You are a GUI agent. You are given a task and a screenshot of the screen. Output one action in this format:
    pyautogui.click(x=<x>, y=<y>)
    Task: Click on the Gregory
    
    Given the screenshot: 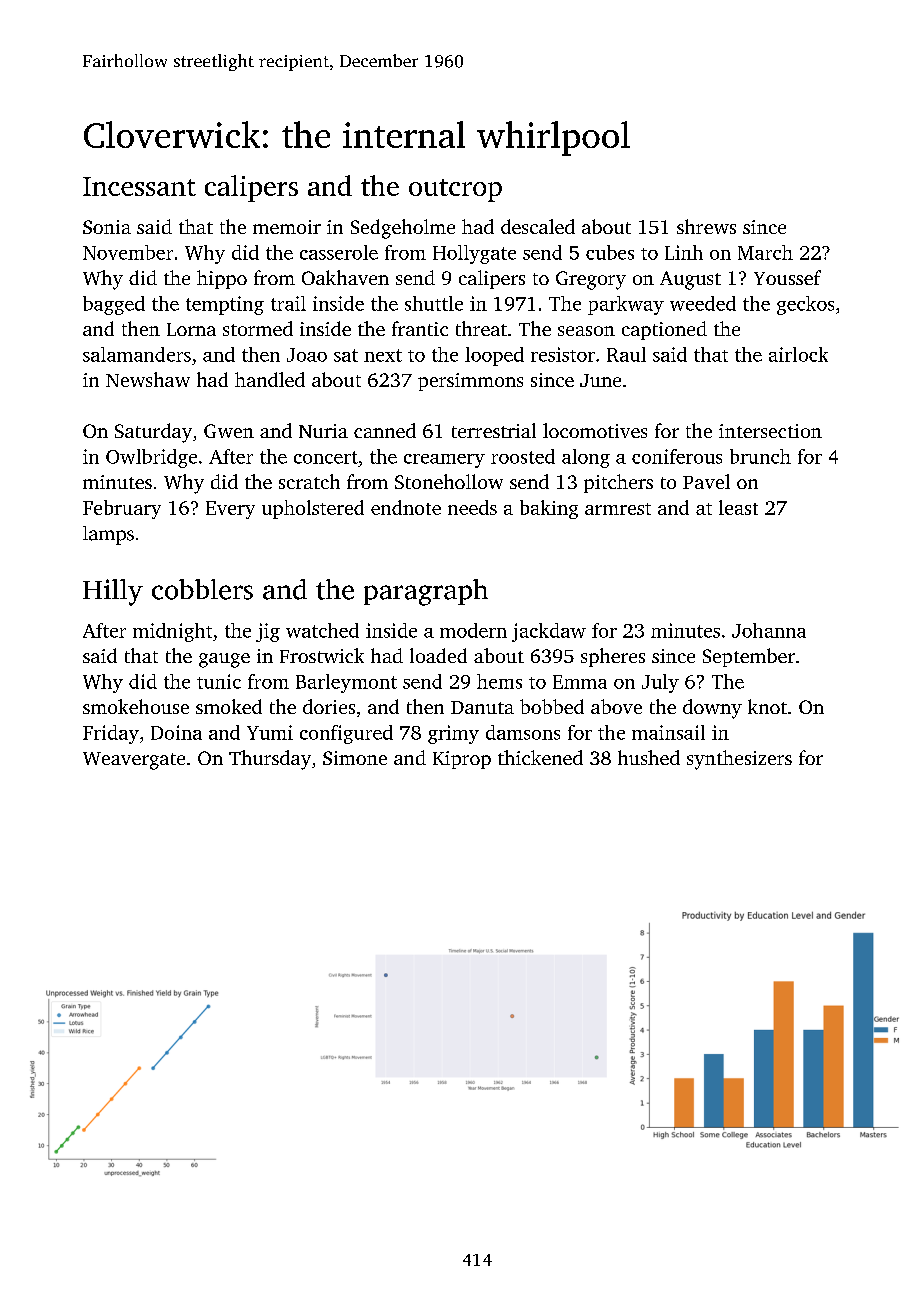 What is the action you would take?
    pyautogui.click(x=591, y=280)
